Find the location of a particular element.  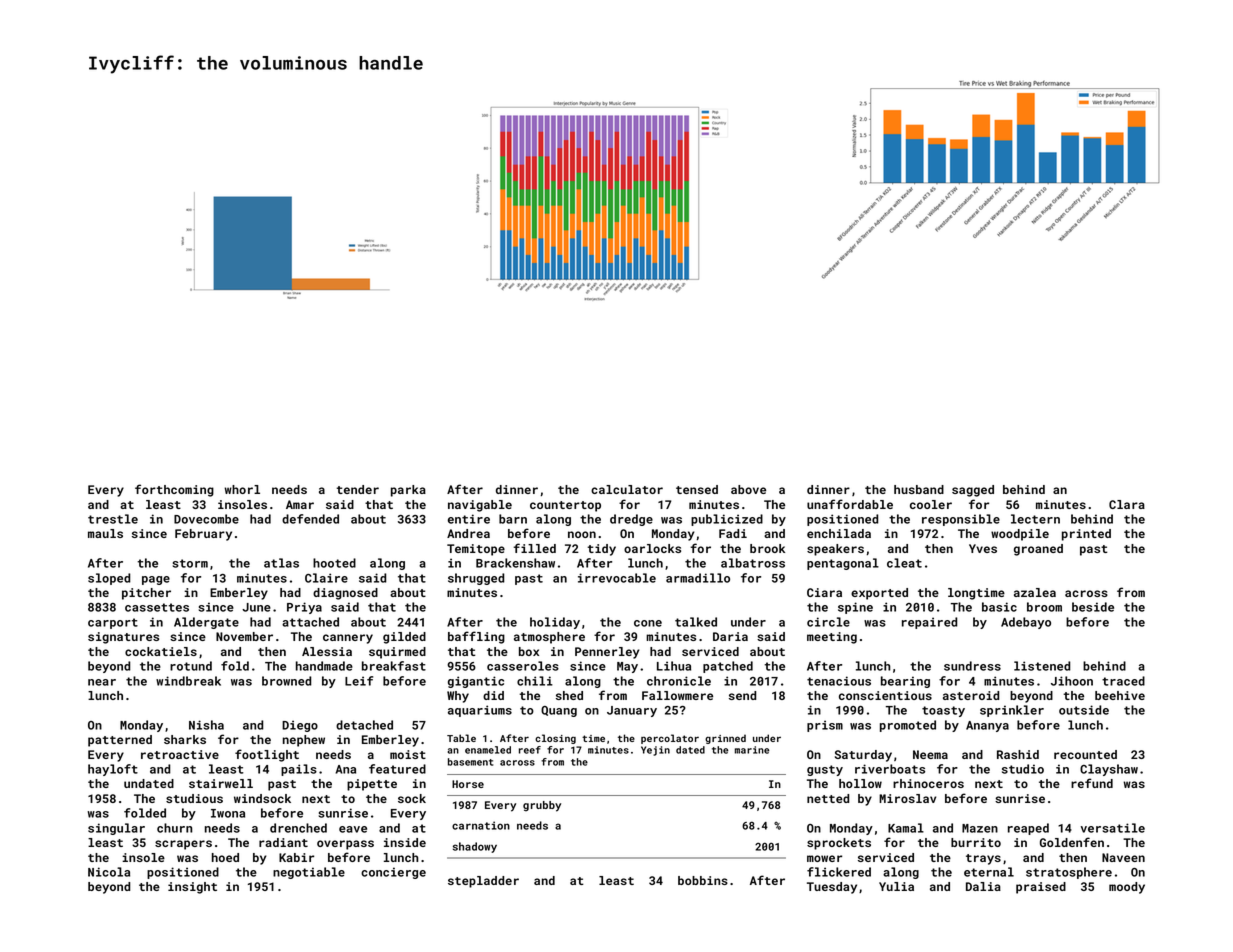

Amar is located at coordinates (300, 504).
